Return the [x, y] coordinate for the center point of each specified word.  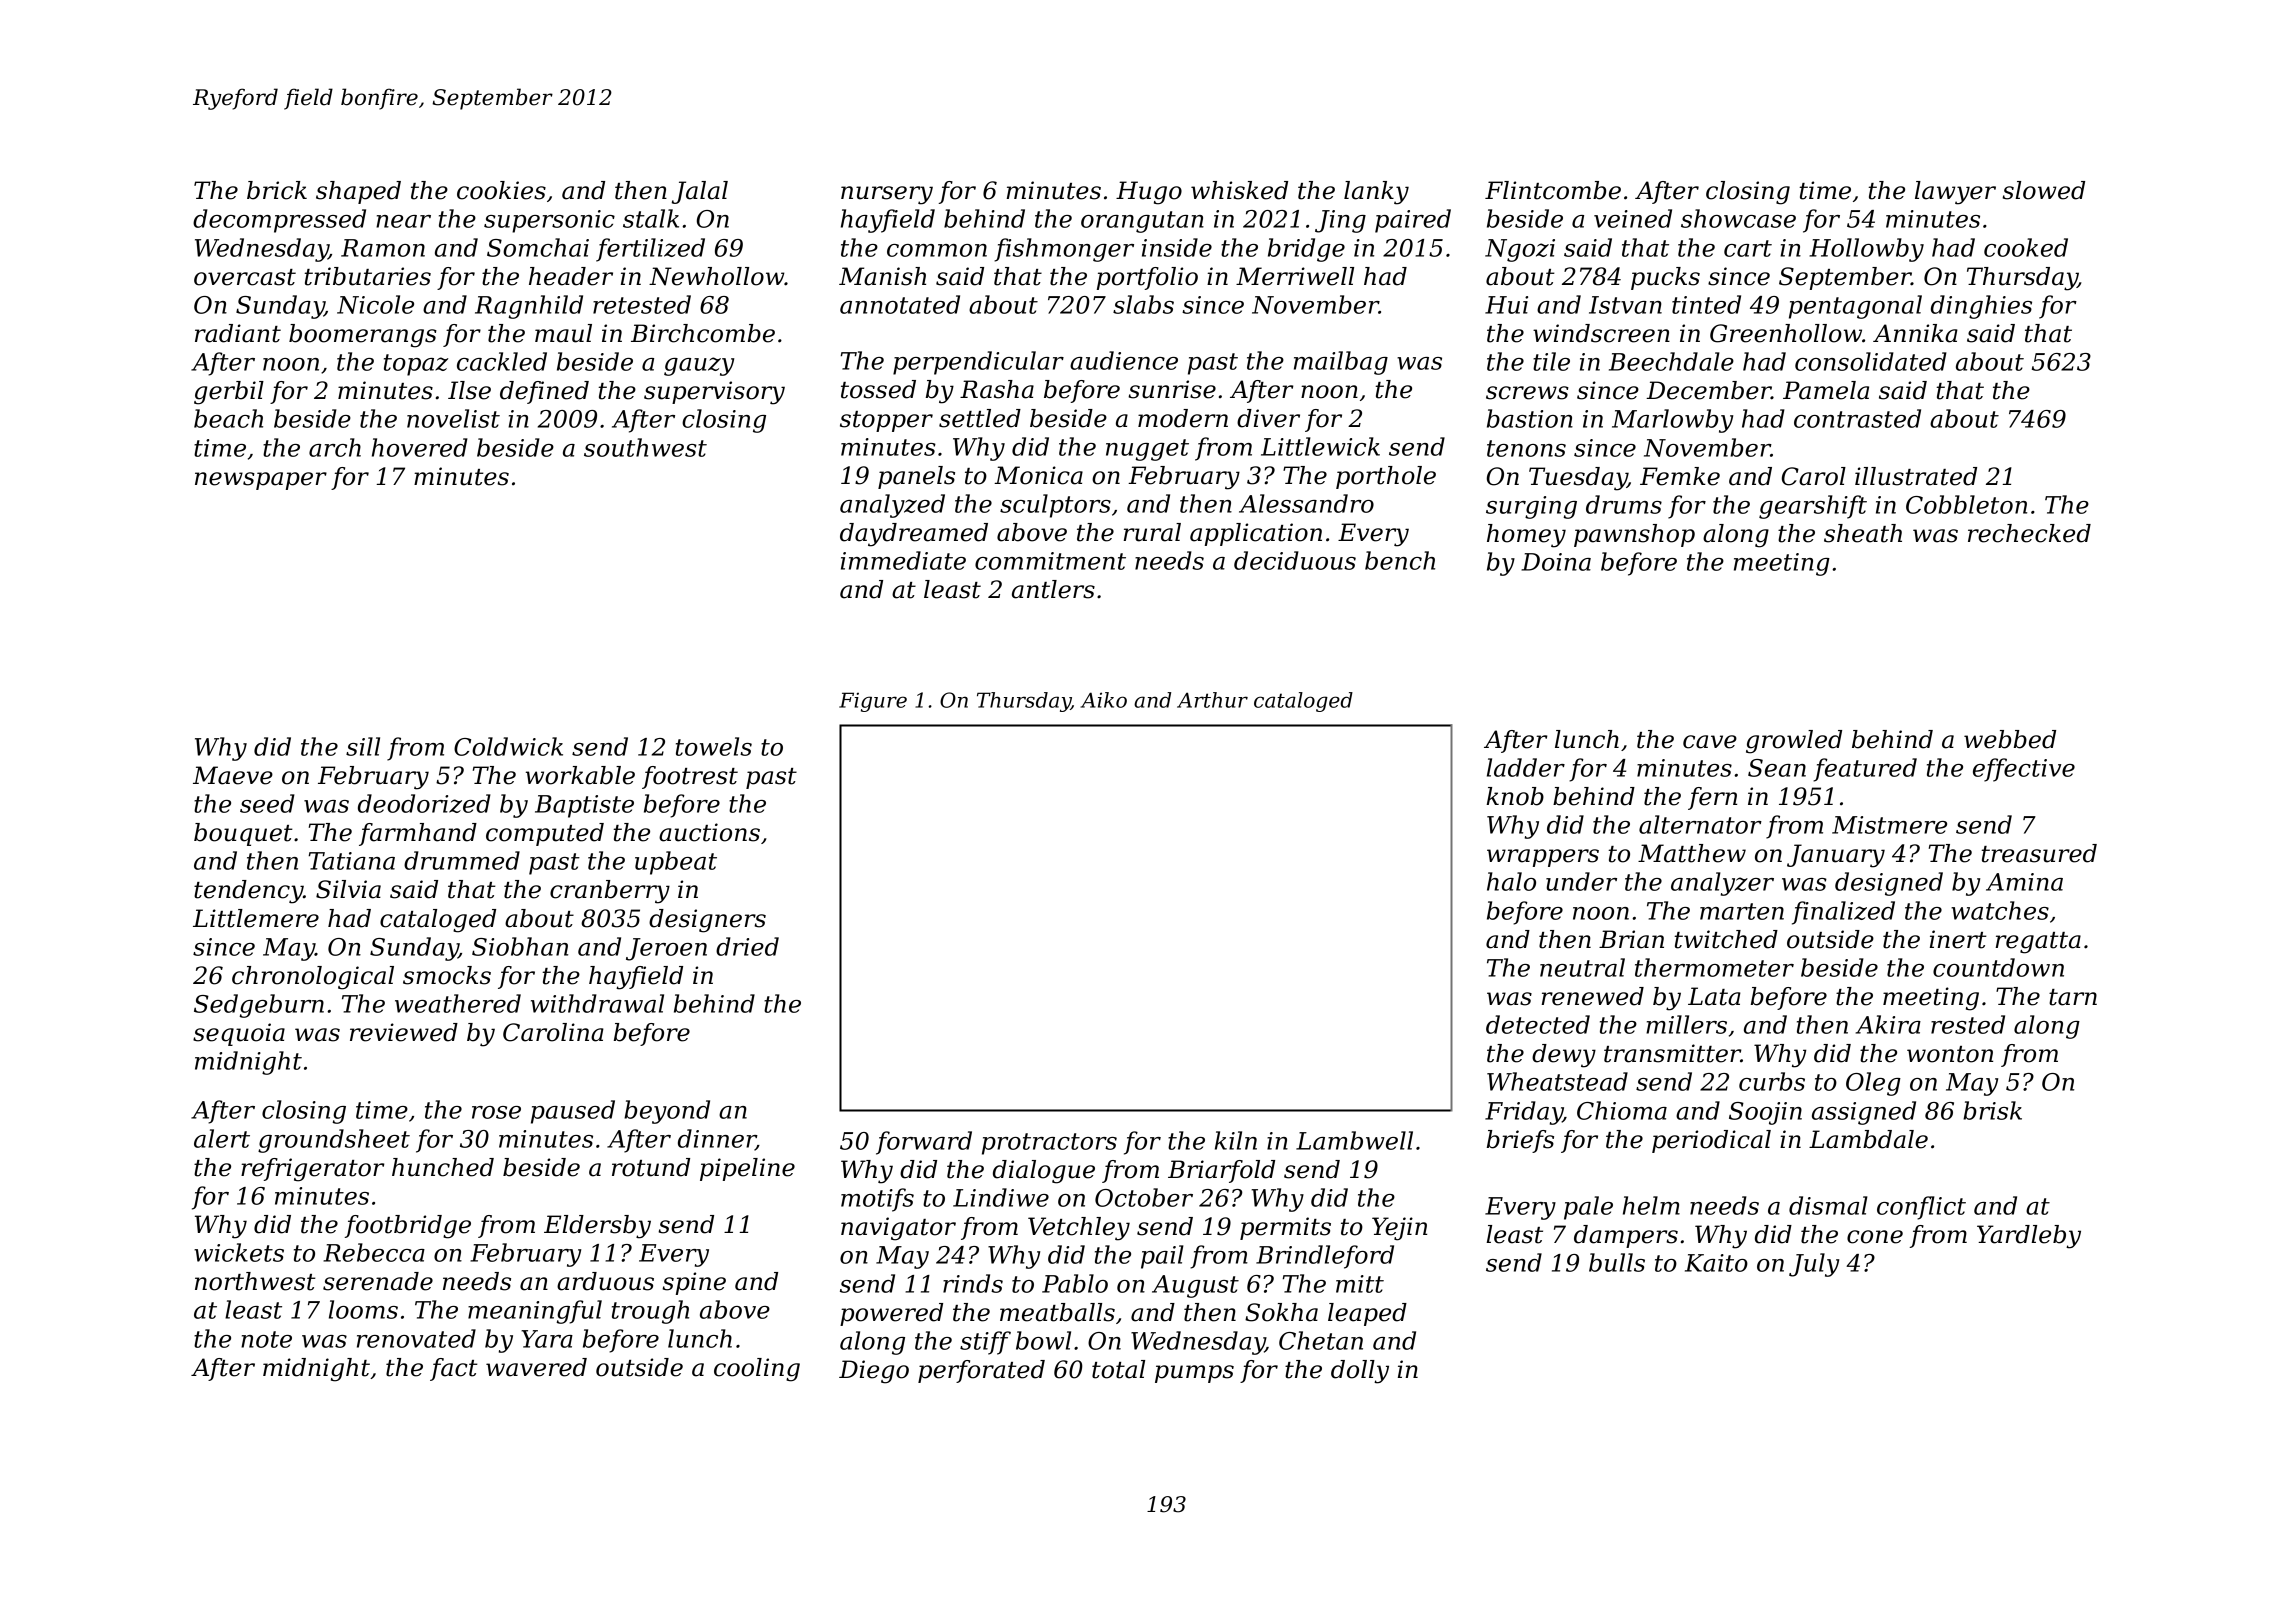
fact [454, 1369]
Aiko [1103, 700]
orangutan [1142, 222]
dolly [1360, 1372]
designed [1889, 884]
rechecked [2029, 533]
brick [277, 190]
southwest [645, 447]
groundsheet [334, 1141]
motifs [877, 1200]
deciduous [1295, 560]
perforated [981, 1371]
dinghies [1981, 307]
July [1814, 1265]
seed [267, 803]
